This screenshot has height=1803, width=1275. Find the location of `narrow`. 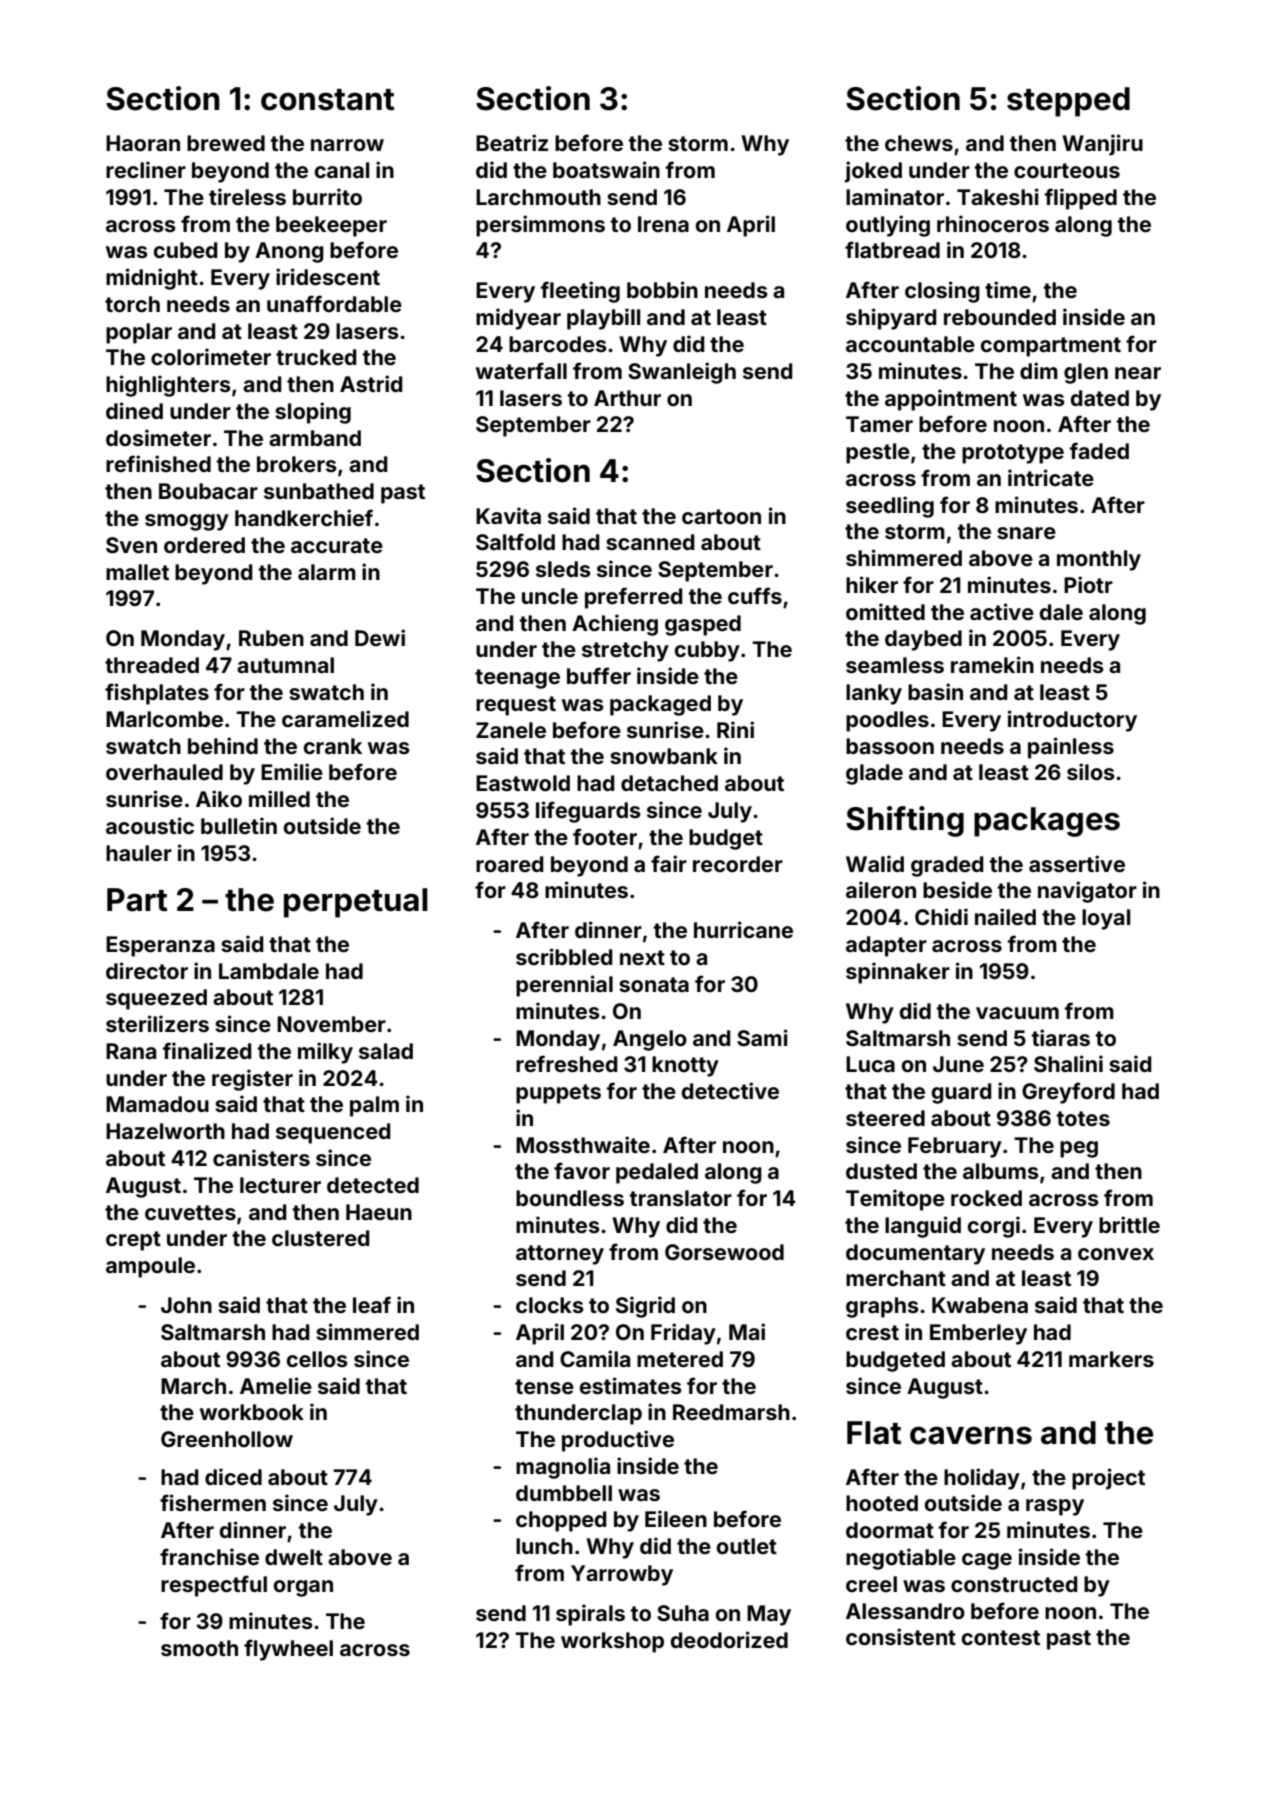

narrow is located at coordinates (347, 145).
